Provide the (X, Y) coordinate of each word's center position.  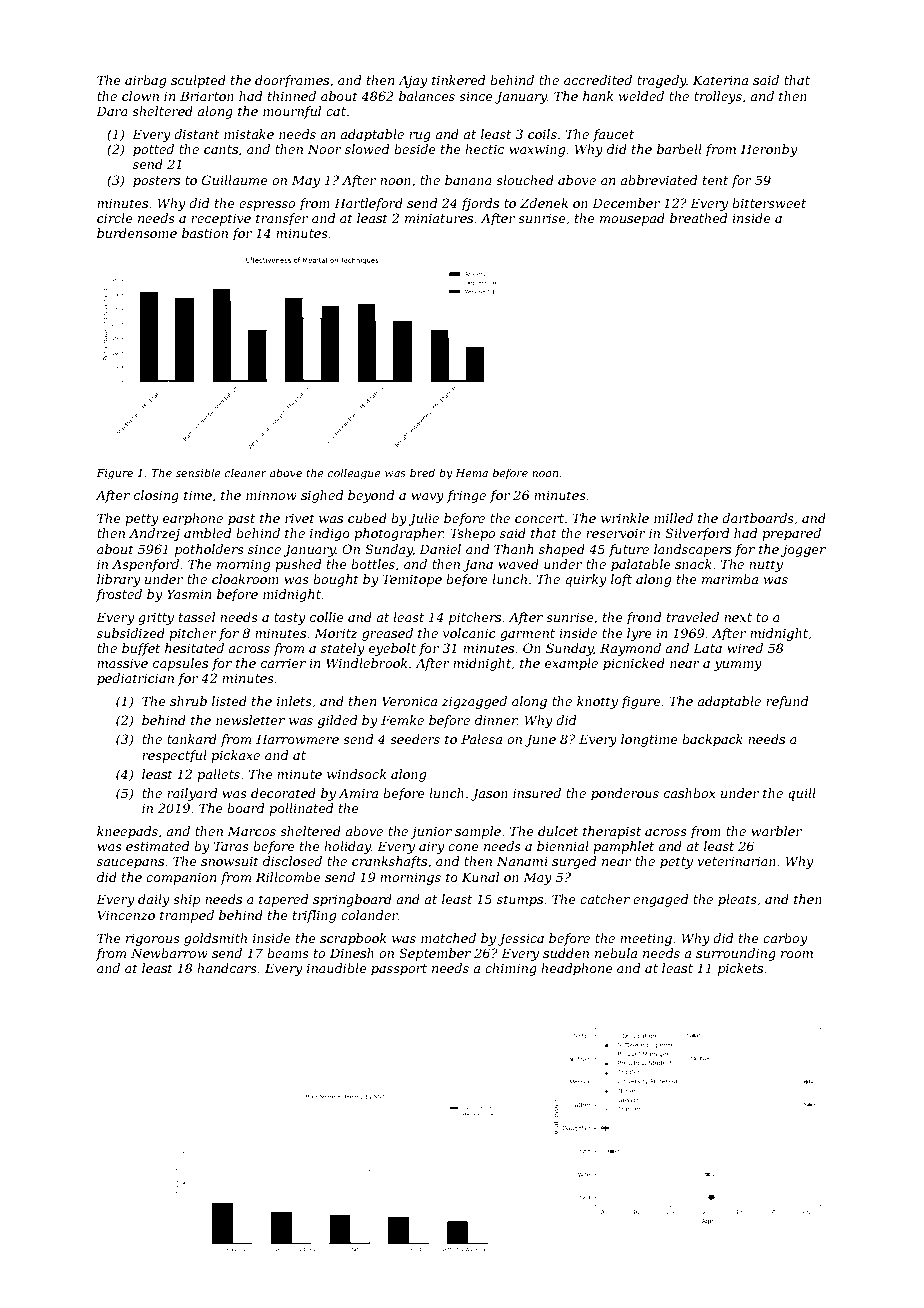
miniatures (439, 218)
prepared (791, 534)
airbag (145, 81)
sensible (198, 472)
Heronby (769, 150)
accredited (598, 80)
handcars (227, 968)
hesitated (194, 648)
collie (327, 617)
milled (673, 518)
